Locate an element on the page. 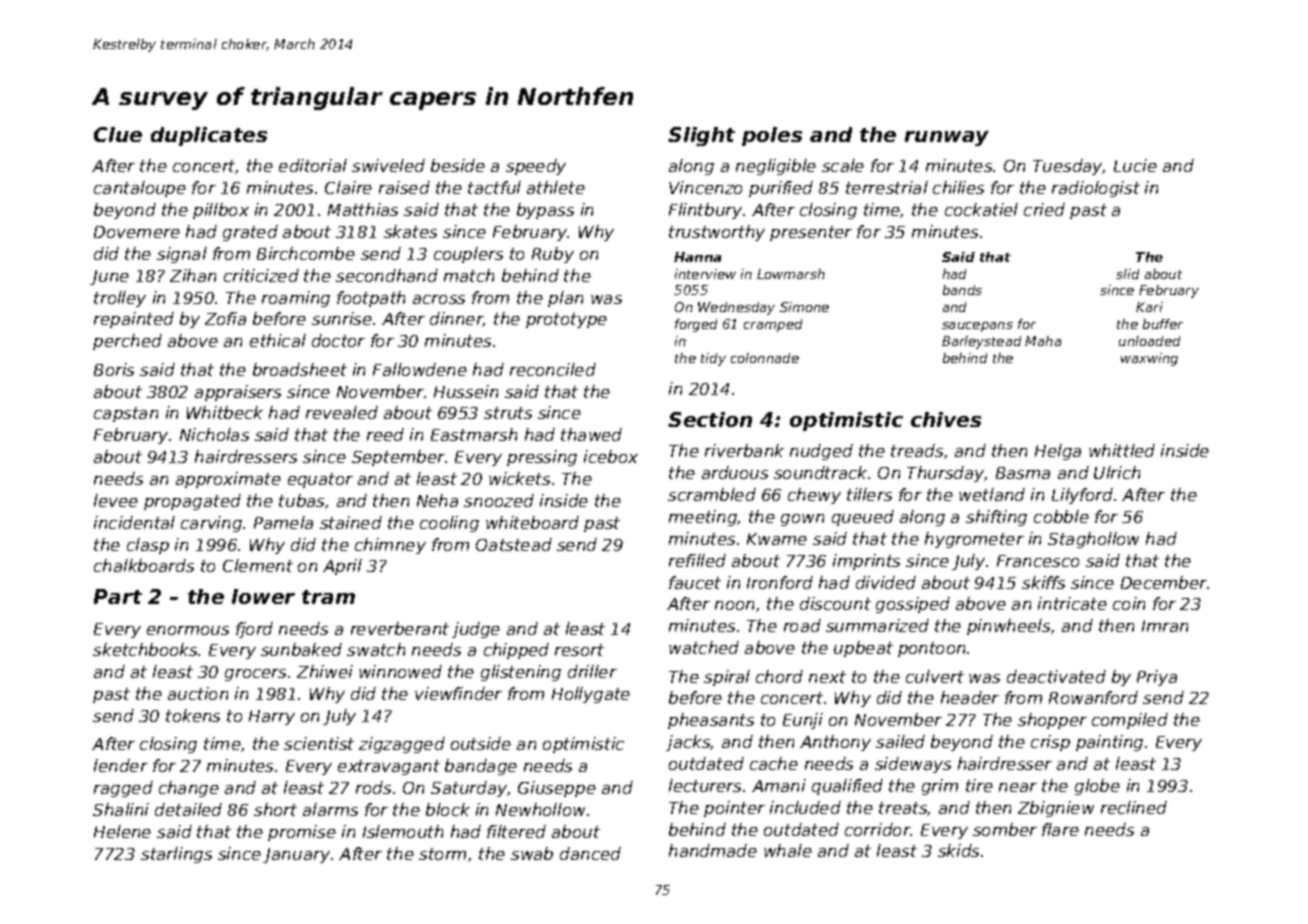  Ulrich is located at coordinates (1117, 472).
